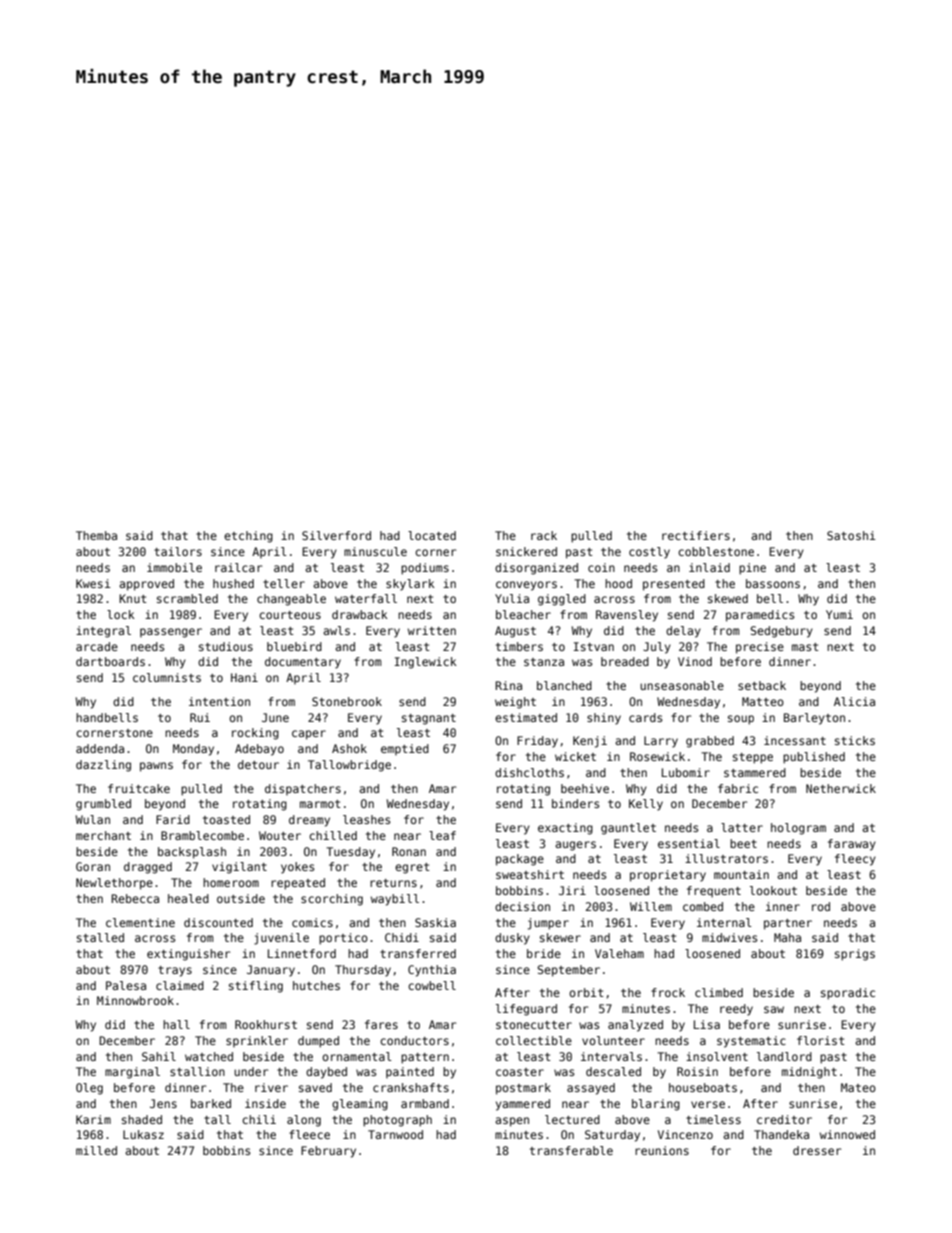  I want to click on Kelly, so click(646, 805).
